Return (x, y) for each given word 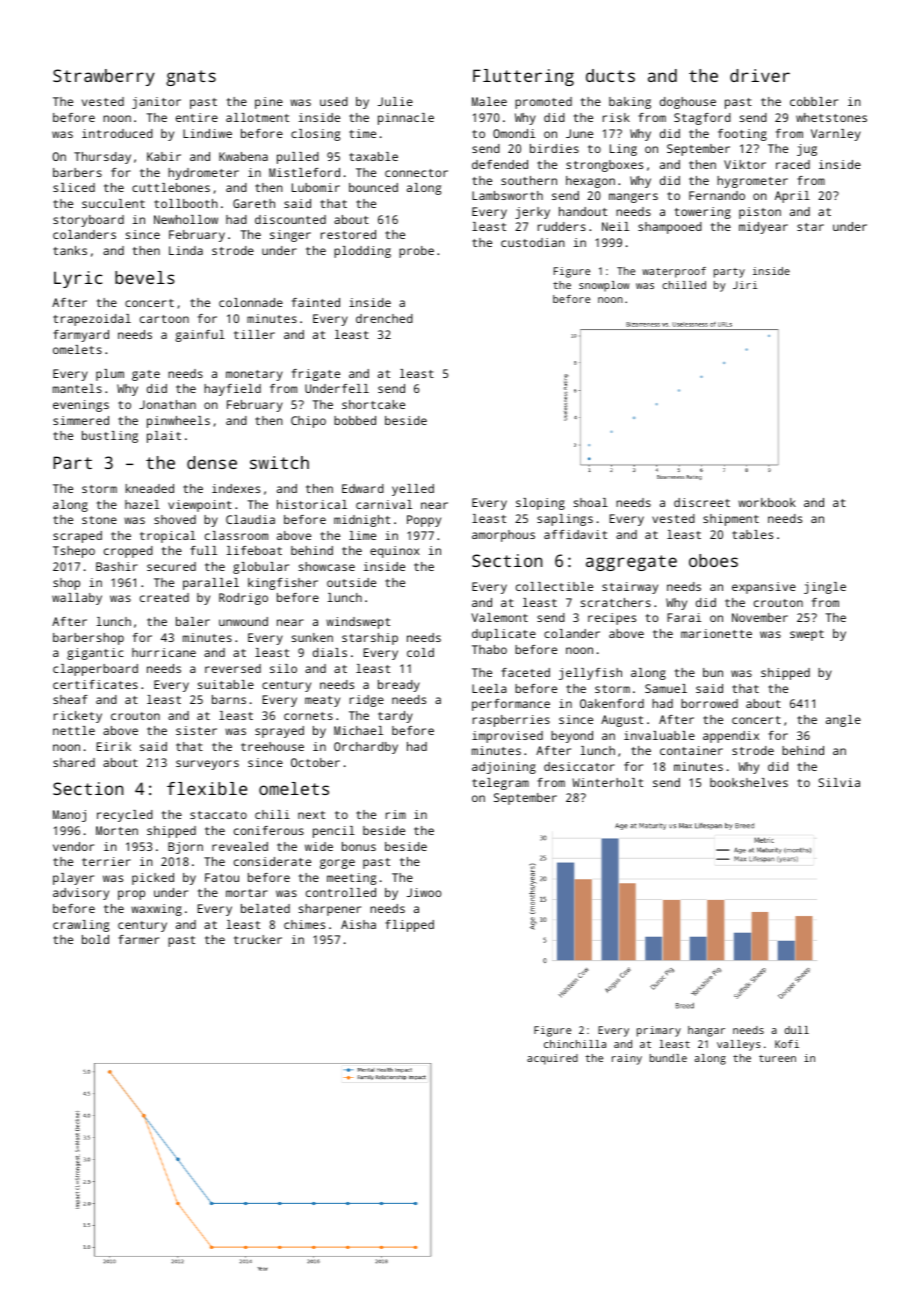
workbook (767, 502)
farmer (138, 939)
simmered (81, 420)
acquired (552, 1059)
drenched (384, 318)
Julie (395, 101)
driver (760, 75)
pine (269, 103)
